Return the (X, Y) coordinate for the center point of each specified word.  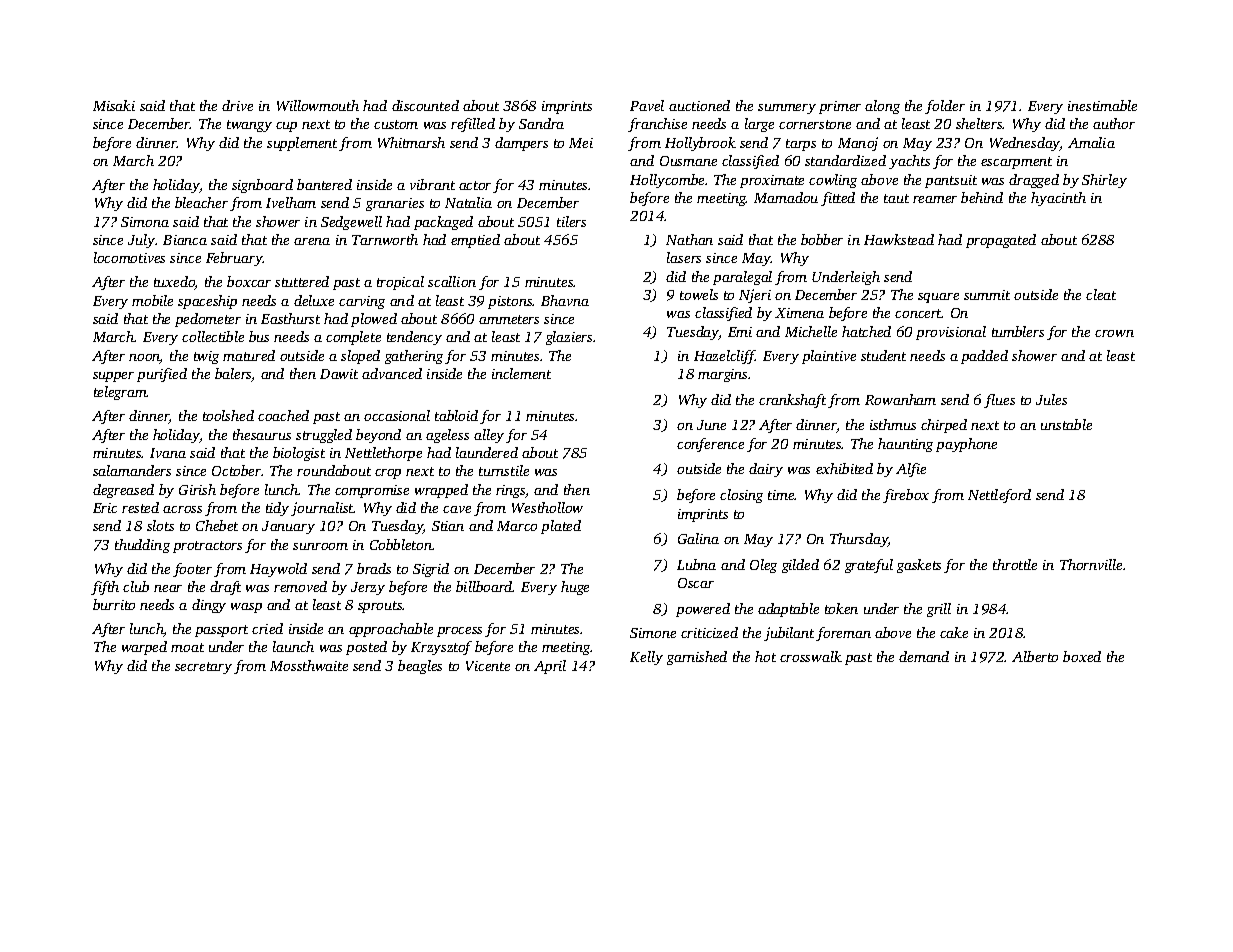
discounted (425, 105)
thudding (142, 546)
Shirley (1104, 181)
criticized (709, 632)
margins (723, 375)
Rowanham (900, 399)
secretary (203, 668)
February (234, 259)
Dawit (339, 374)
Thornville (1091, 564)
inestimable (1102, 105)
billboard (484, 586)
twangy (249, 126)
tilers (571, 221)
